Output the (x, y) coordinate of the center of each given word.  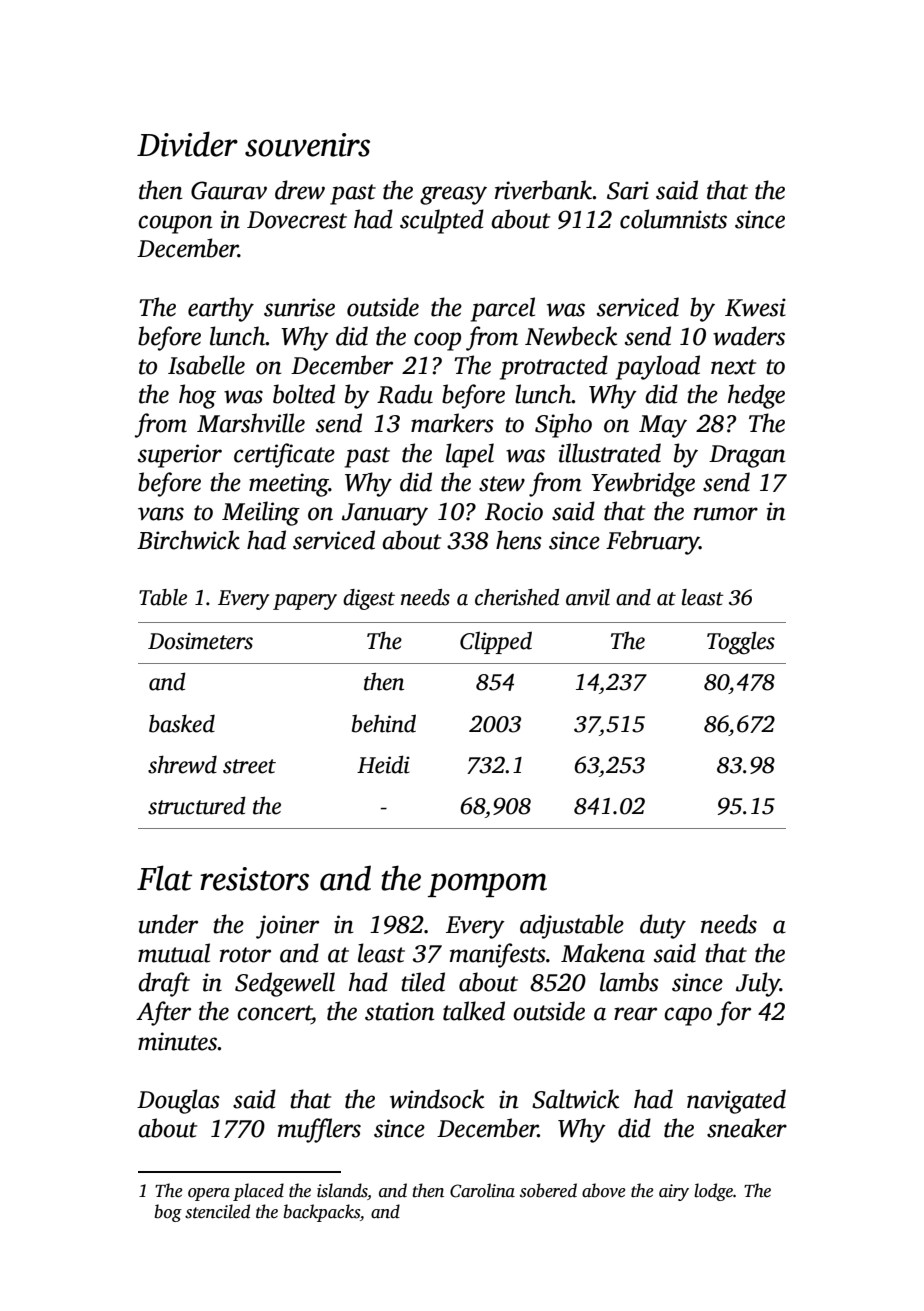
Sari (628, 190)
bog (168, 1213)
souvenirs (307, 145)
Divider (187, 144)
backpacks (322, 1213)
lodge (713, 1192)
